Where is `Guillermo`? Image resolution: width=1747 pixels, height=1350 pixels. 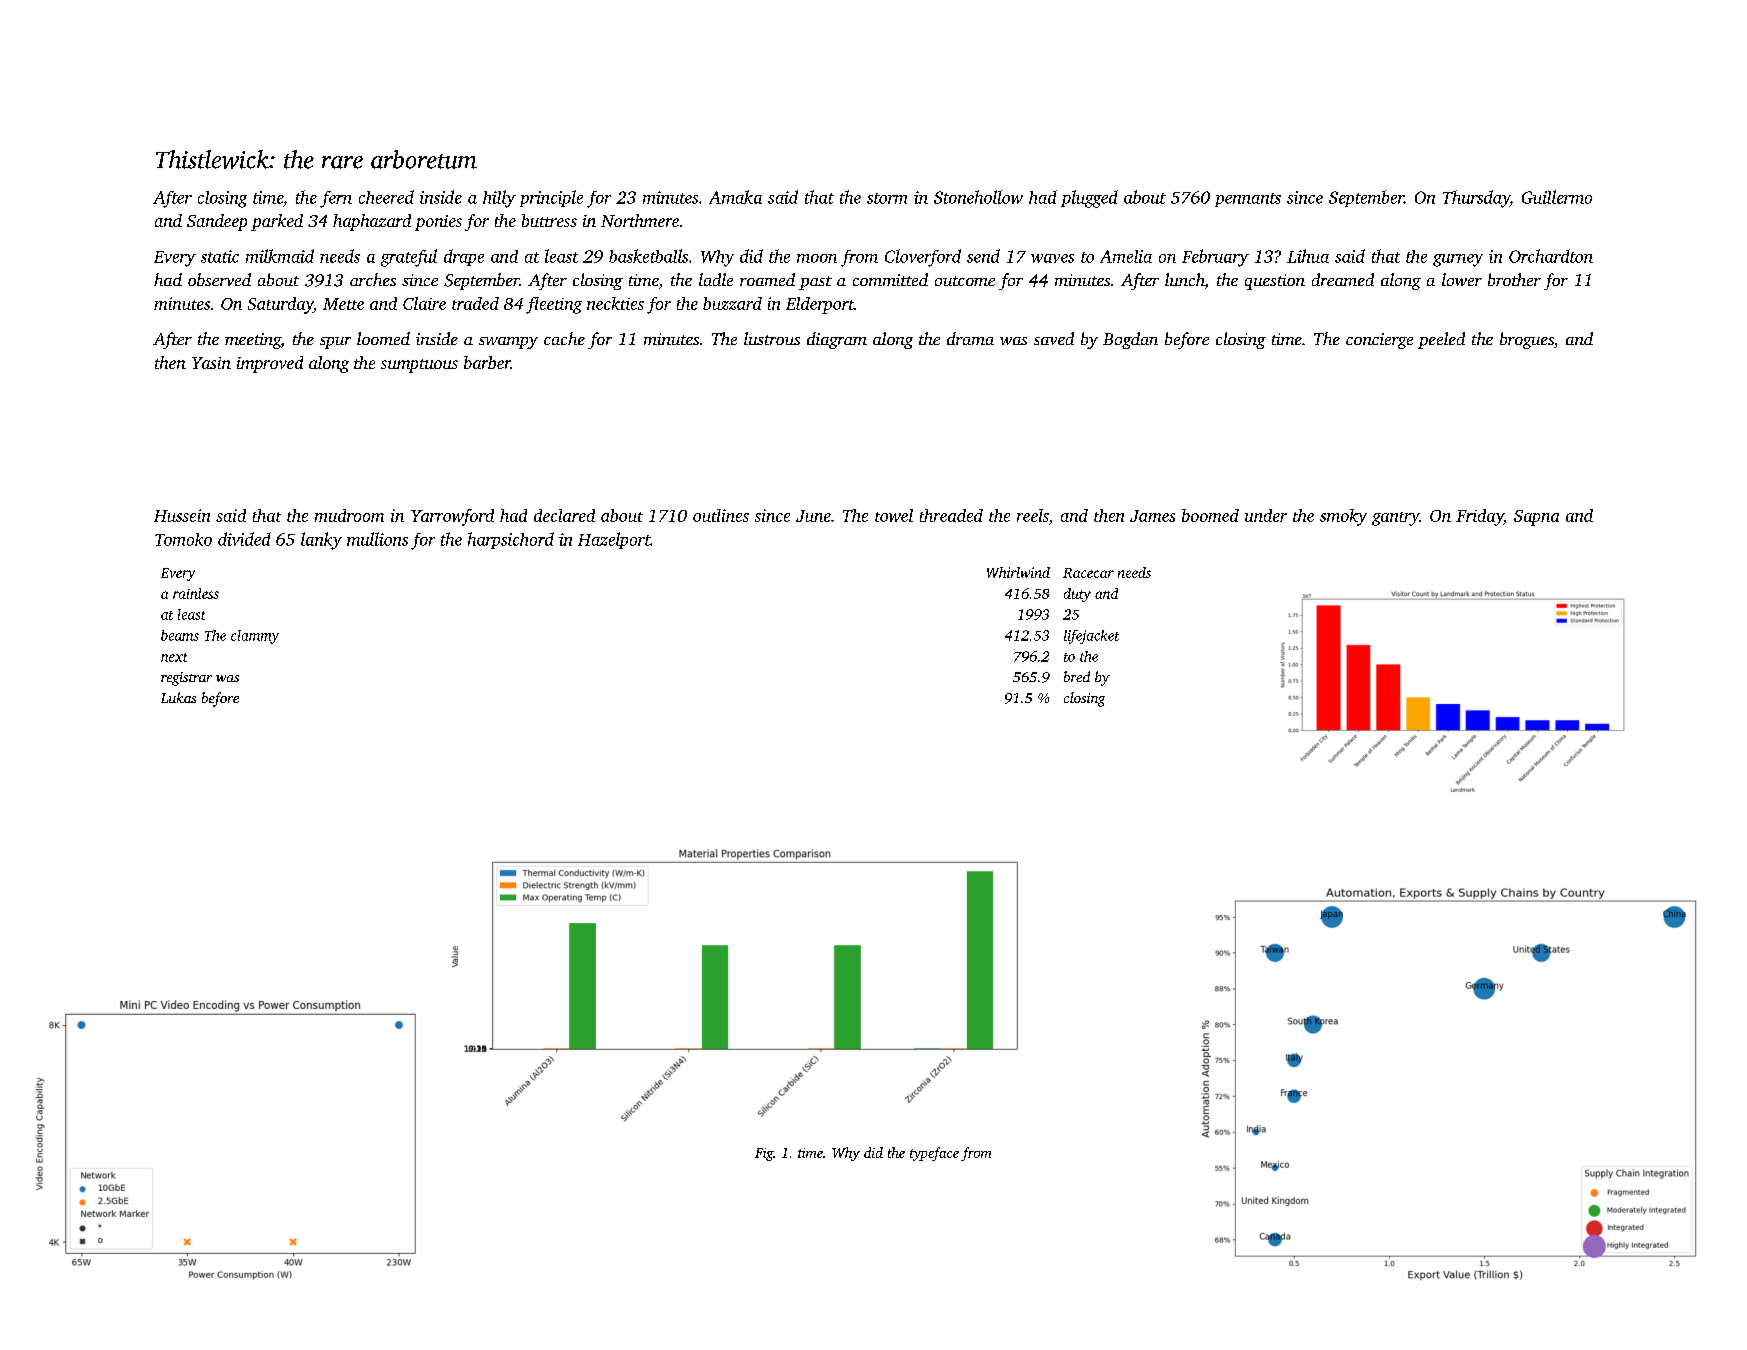
Guillermo is located at coordinates (1557, 197).
